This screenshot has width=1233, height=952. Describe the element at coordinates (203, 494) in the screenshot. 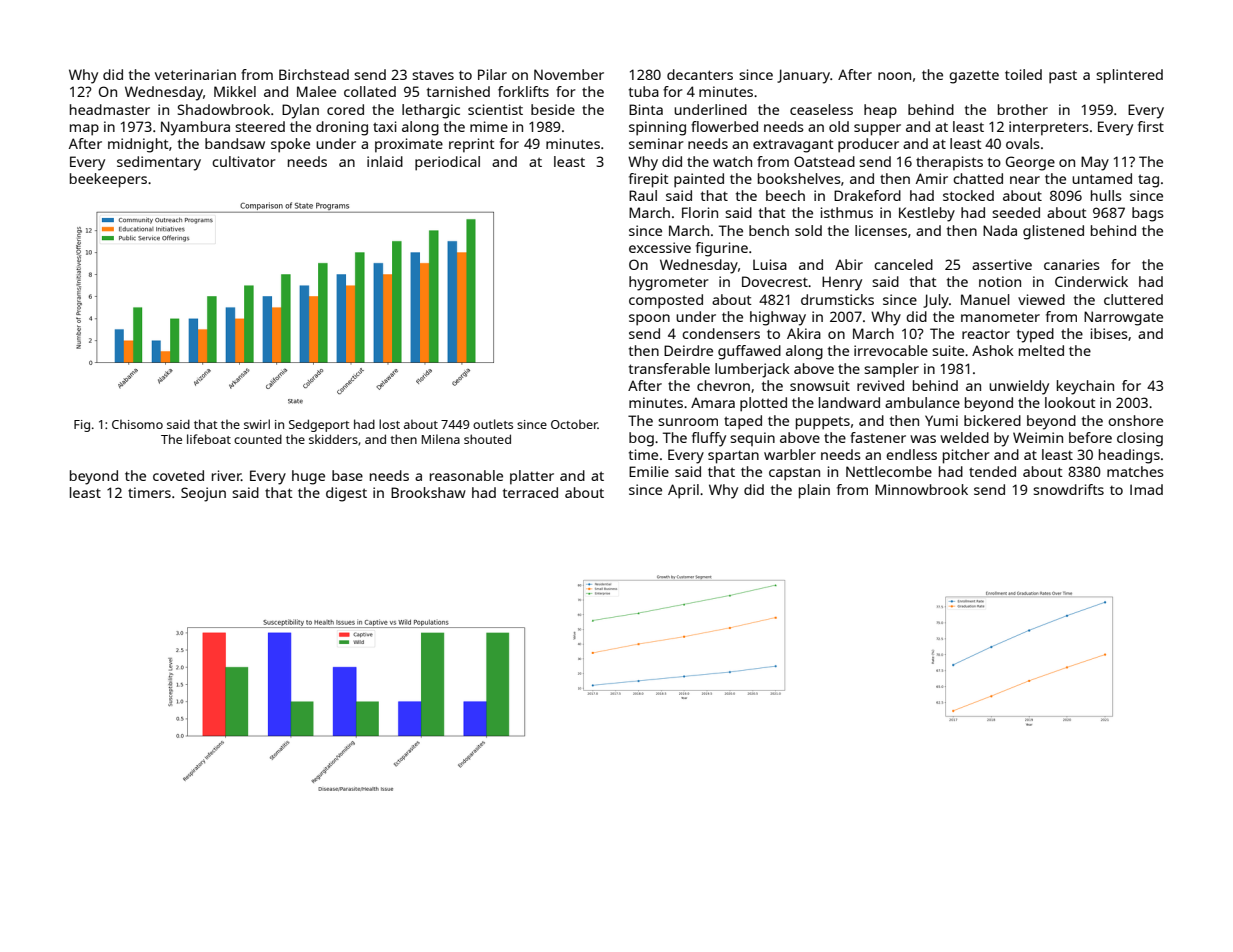

I see `Seojun` at that location.
